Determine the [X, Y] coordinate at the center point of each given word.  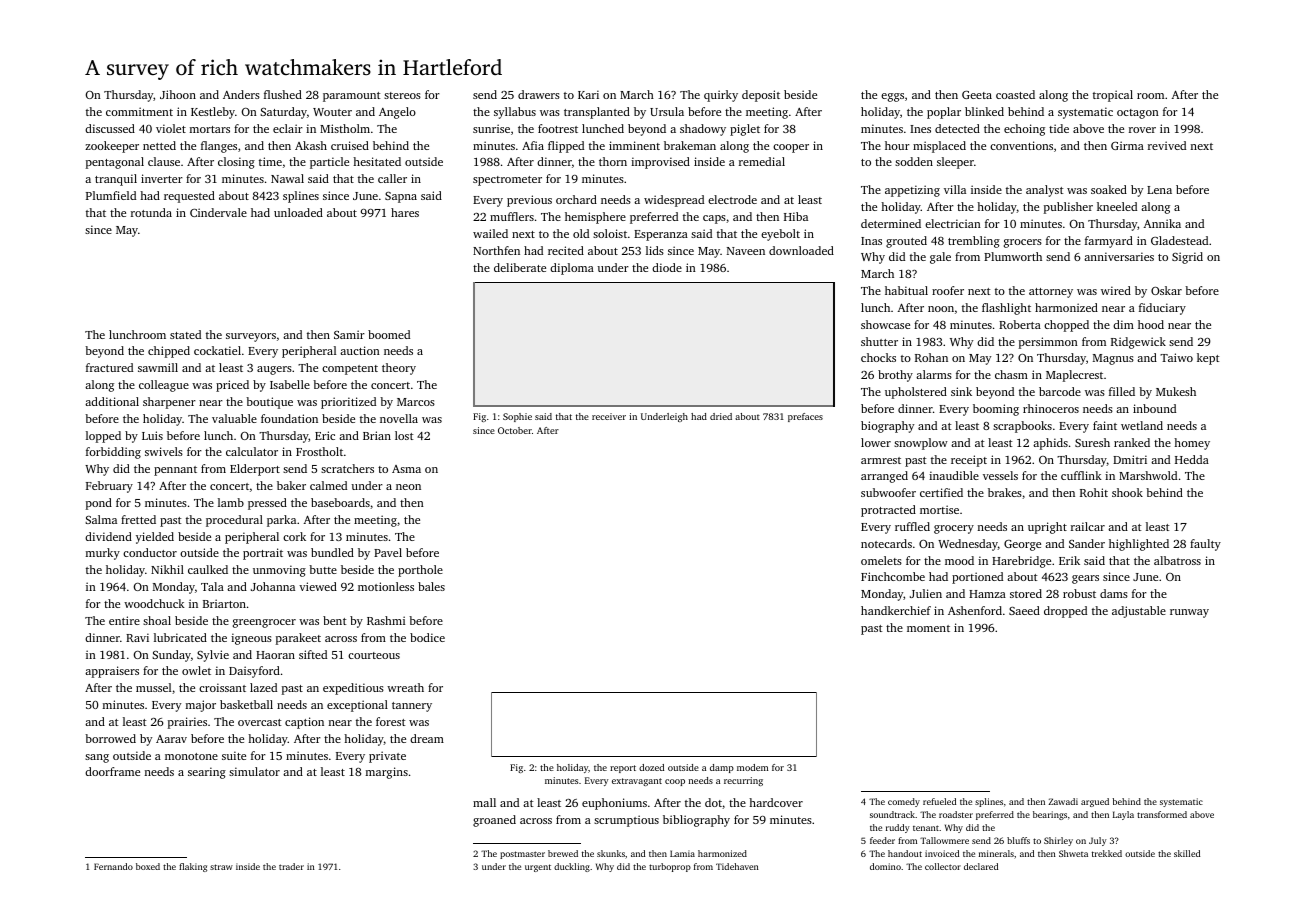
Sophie [517, 417]
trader [291, 866]
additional [112, 401]
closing [236, 163]
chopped [1066, 326]
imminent [634, 145]
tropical [1113, 96]
